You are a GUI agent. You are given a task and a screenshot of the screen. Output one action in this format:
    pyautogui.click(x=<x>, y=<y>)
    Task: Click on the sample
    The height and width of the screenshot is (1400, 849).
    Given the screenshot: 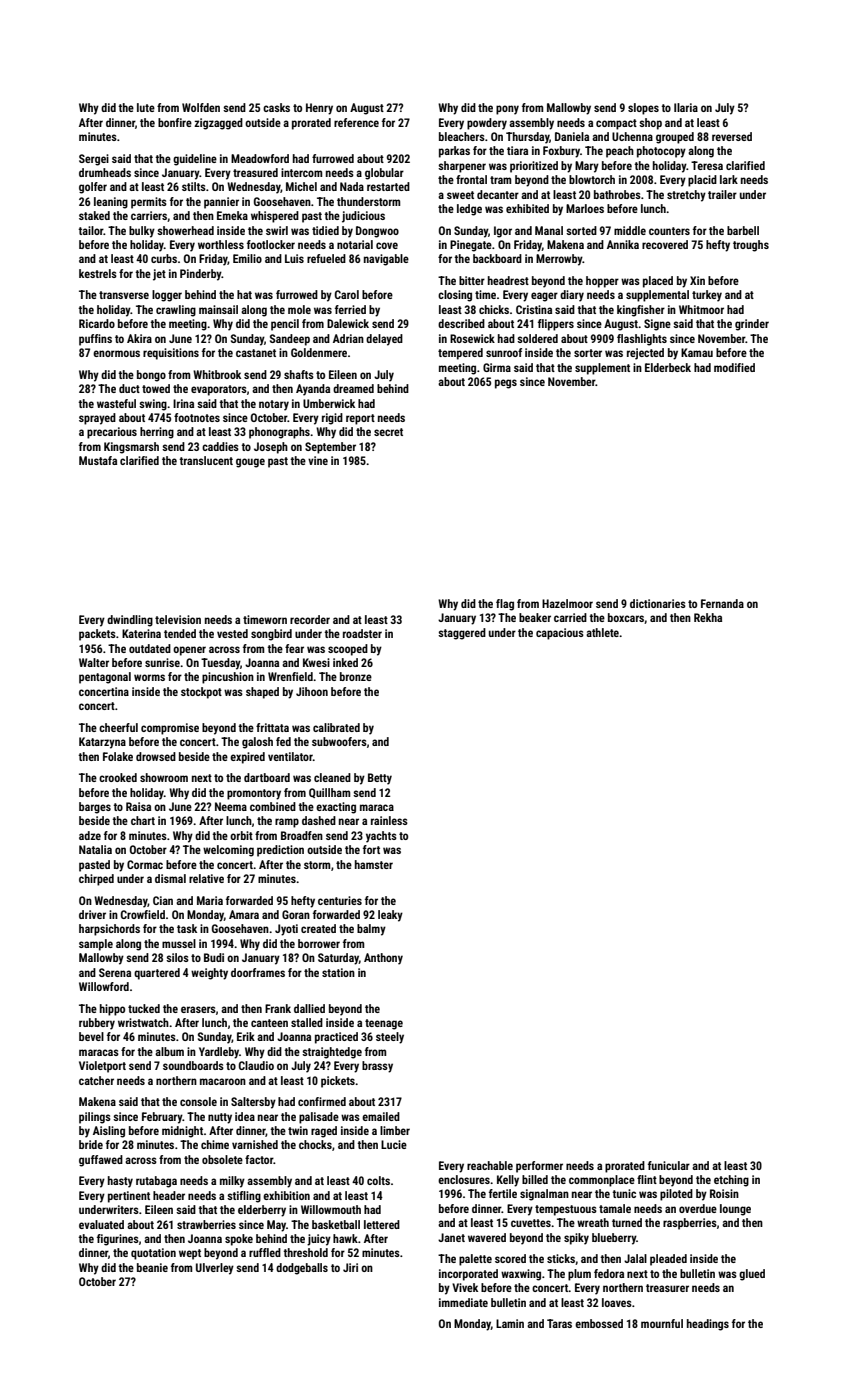 What is the action you would take?
    pyautogui.click(x=96, y=945)
